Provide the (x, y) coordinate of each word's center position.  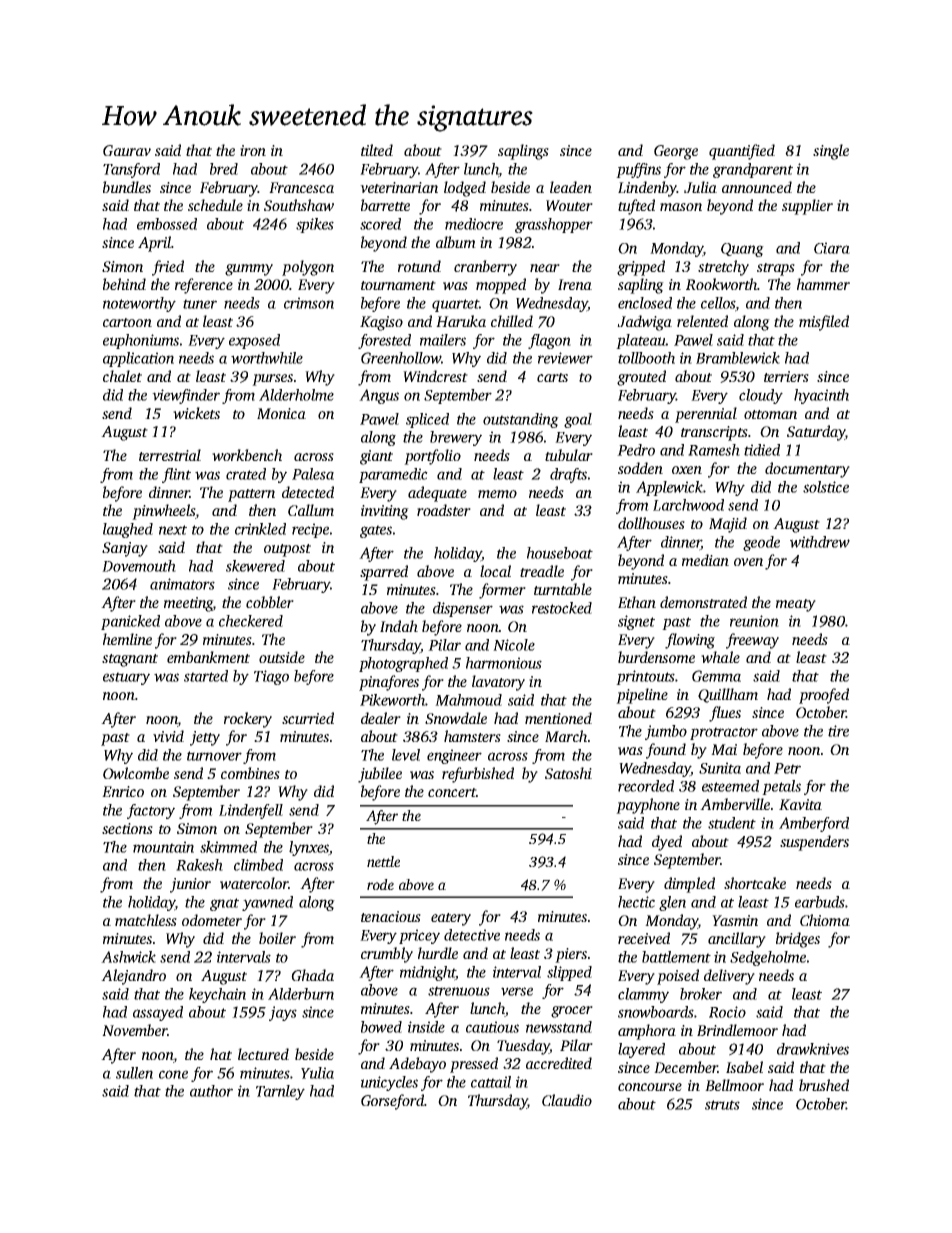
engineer (454, 756)
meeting (188, 604)
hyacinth (821, 396)
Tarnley (280, 1092)
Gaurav (127, 150)
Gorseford (392, 1102)
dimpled (689, 885)
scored (380, 224)
